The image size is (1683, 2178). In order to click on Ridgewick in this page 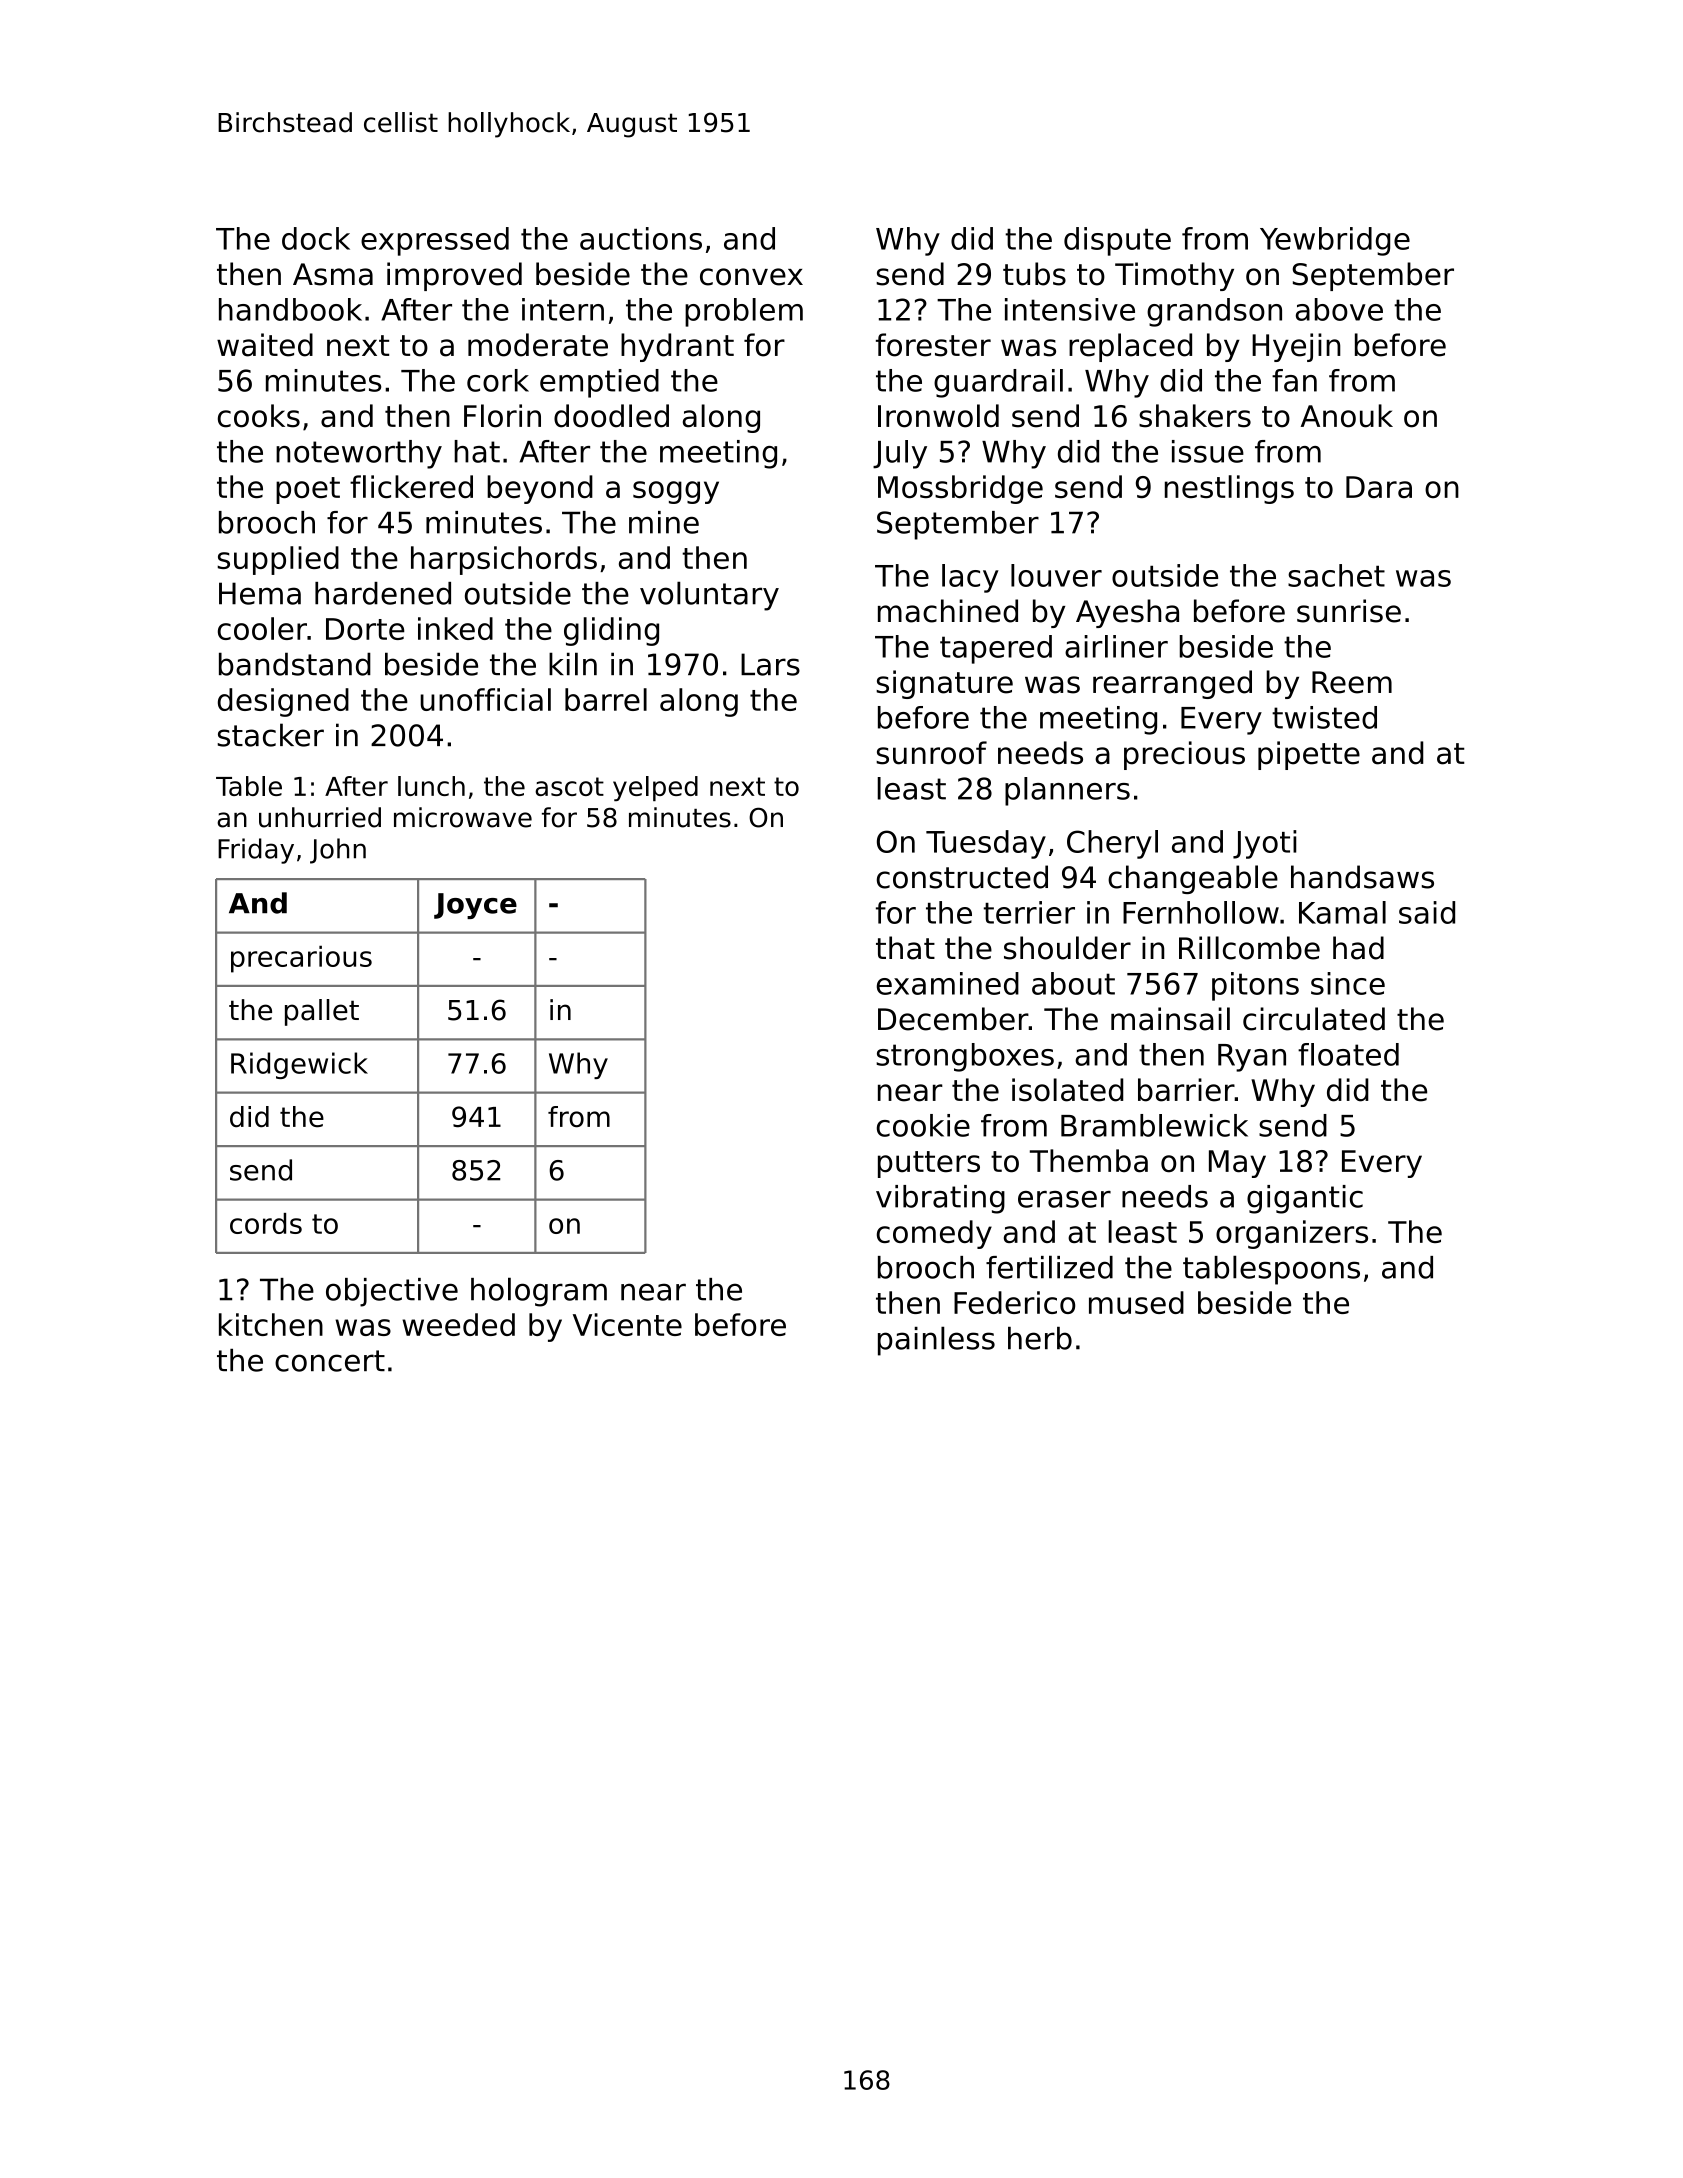, I will do `click(299, 1065)`.
